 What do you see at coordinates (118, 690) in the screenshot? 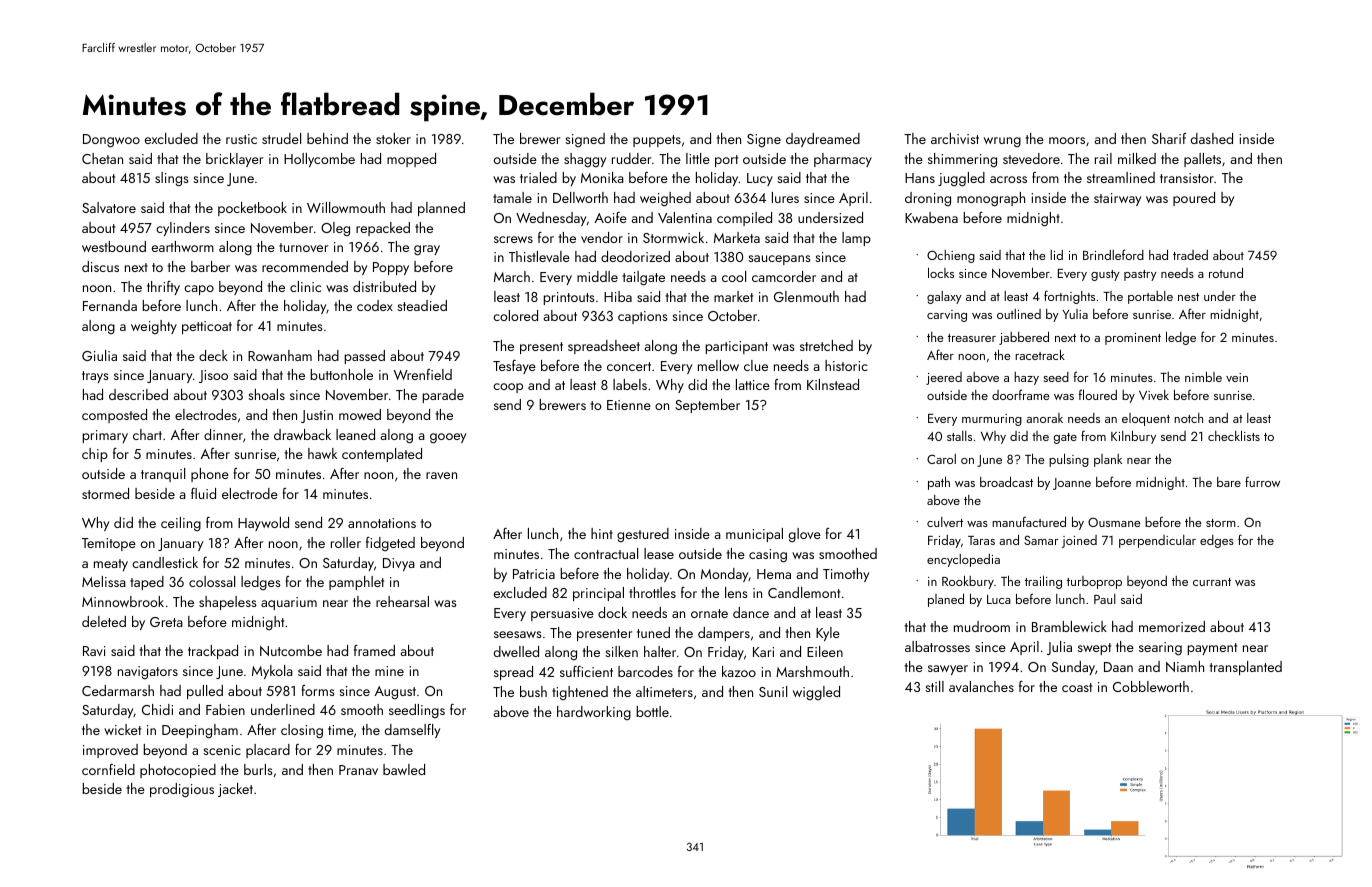
I see `Cedarmarsh` at bounding box center [118, 690].
